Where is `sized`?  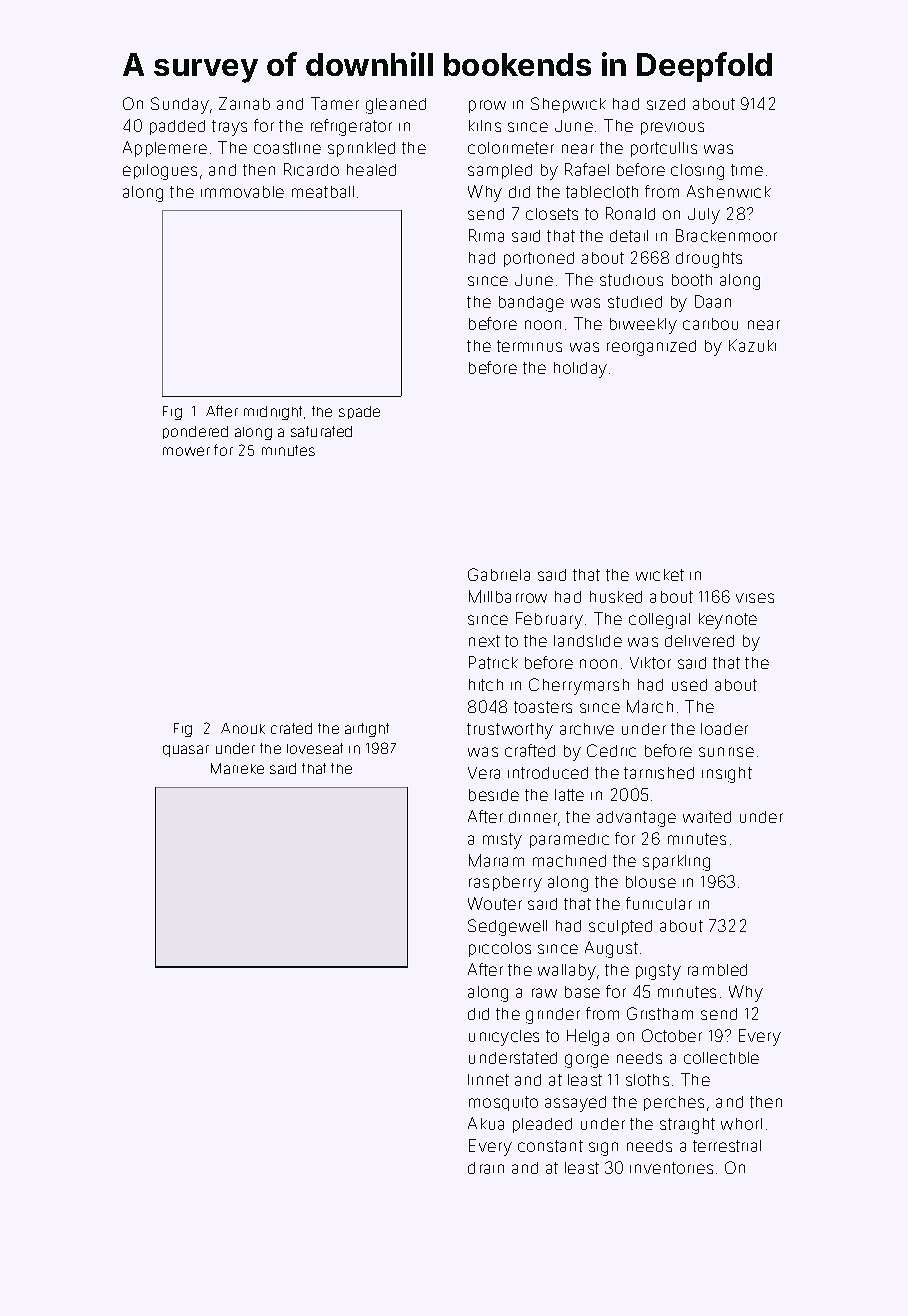
sized is located at coordinates (666, 104).
